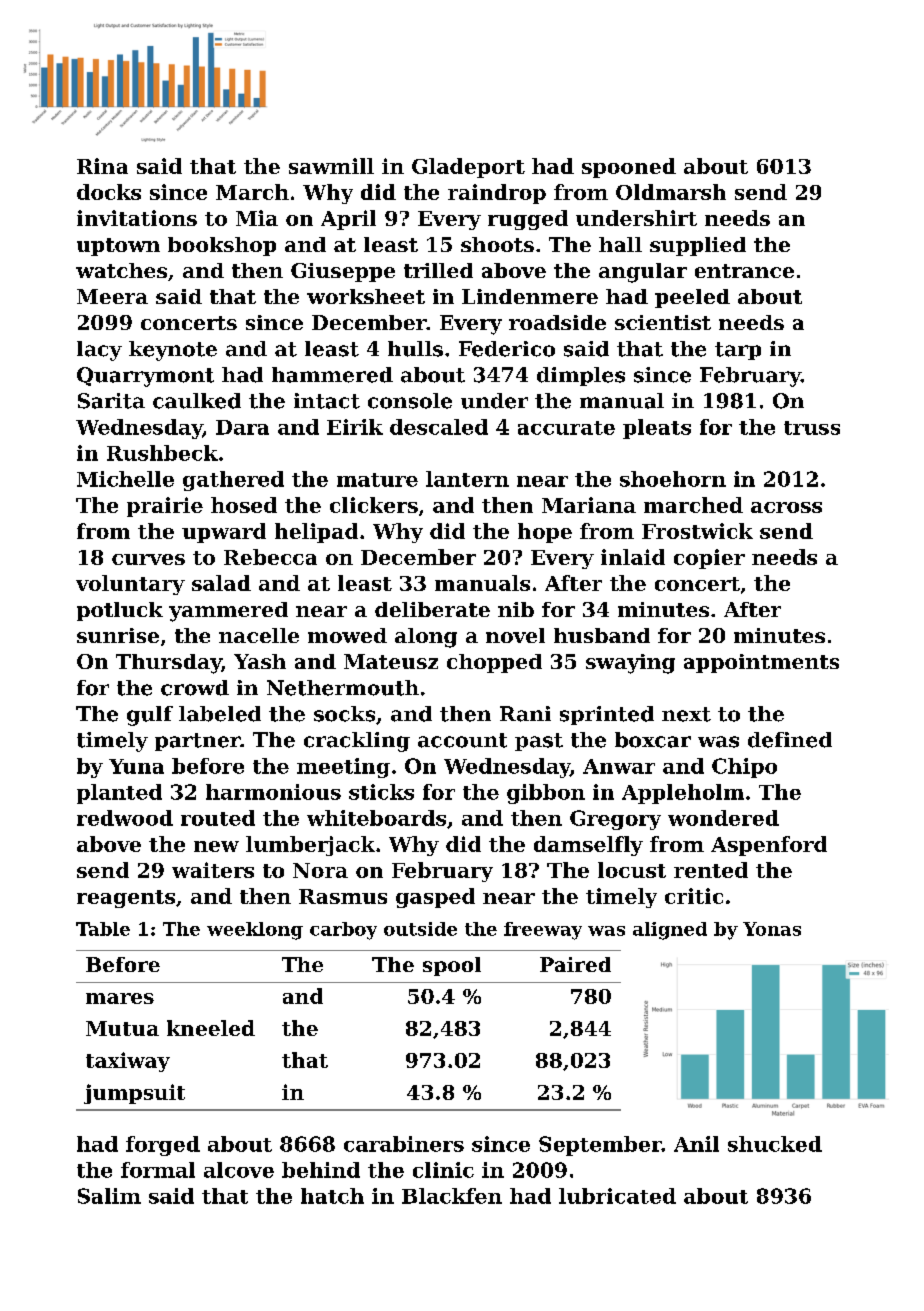 This screenshot has width=924, height=1311. Describe the element at coordinates (709, 559) in the screenshot. I see `copier` at that location.
